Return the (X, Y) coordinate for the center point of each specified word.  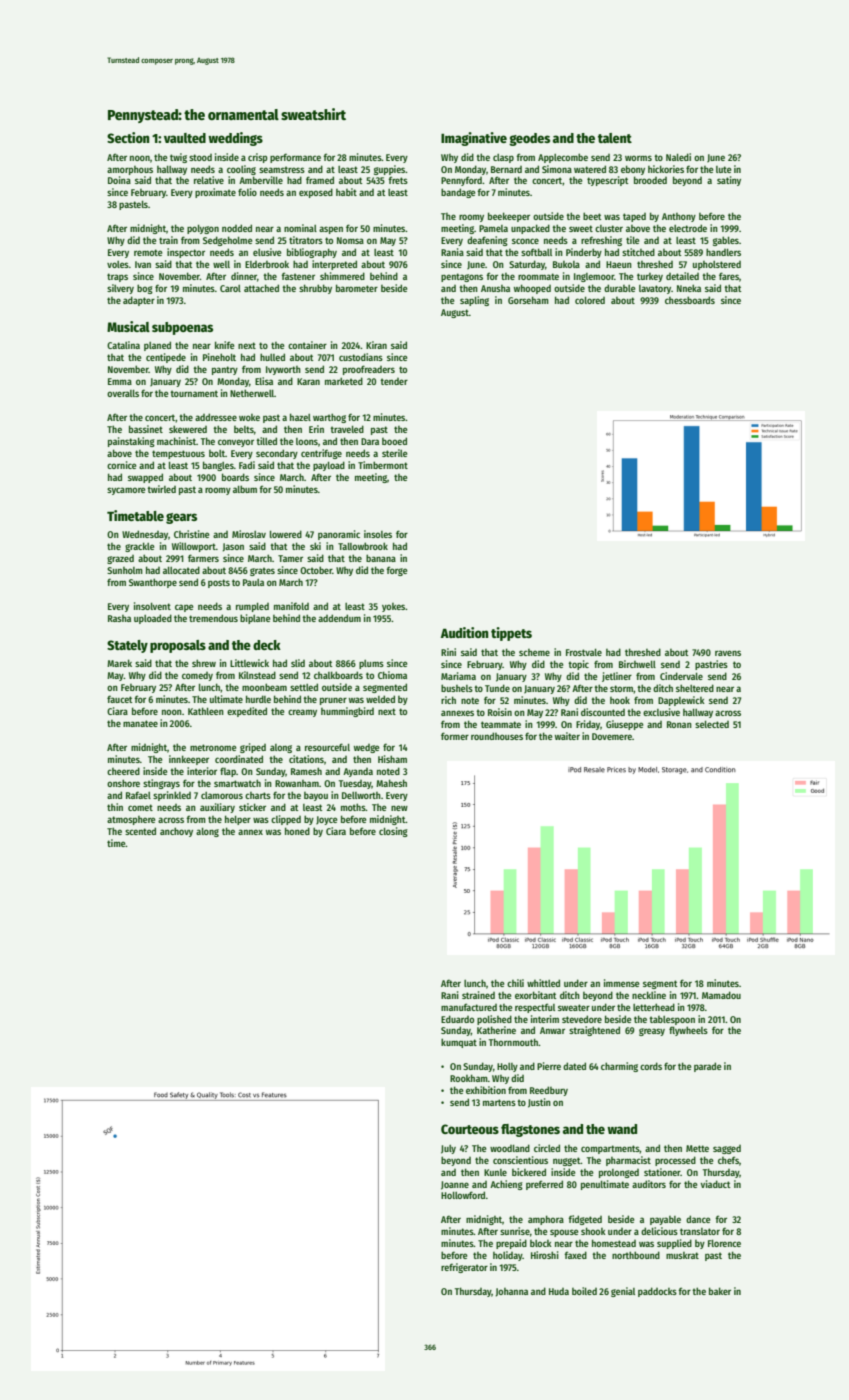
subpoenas (182, 328)
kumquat (459, 1043)
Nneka (689, 288)
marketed (344, 381)
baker (720, 1291)
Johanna (512, 1292)
